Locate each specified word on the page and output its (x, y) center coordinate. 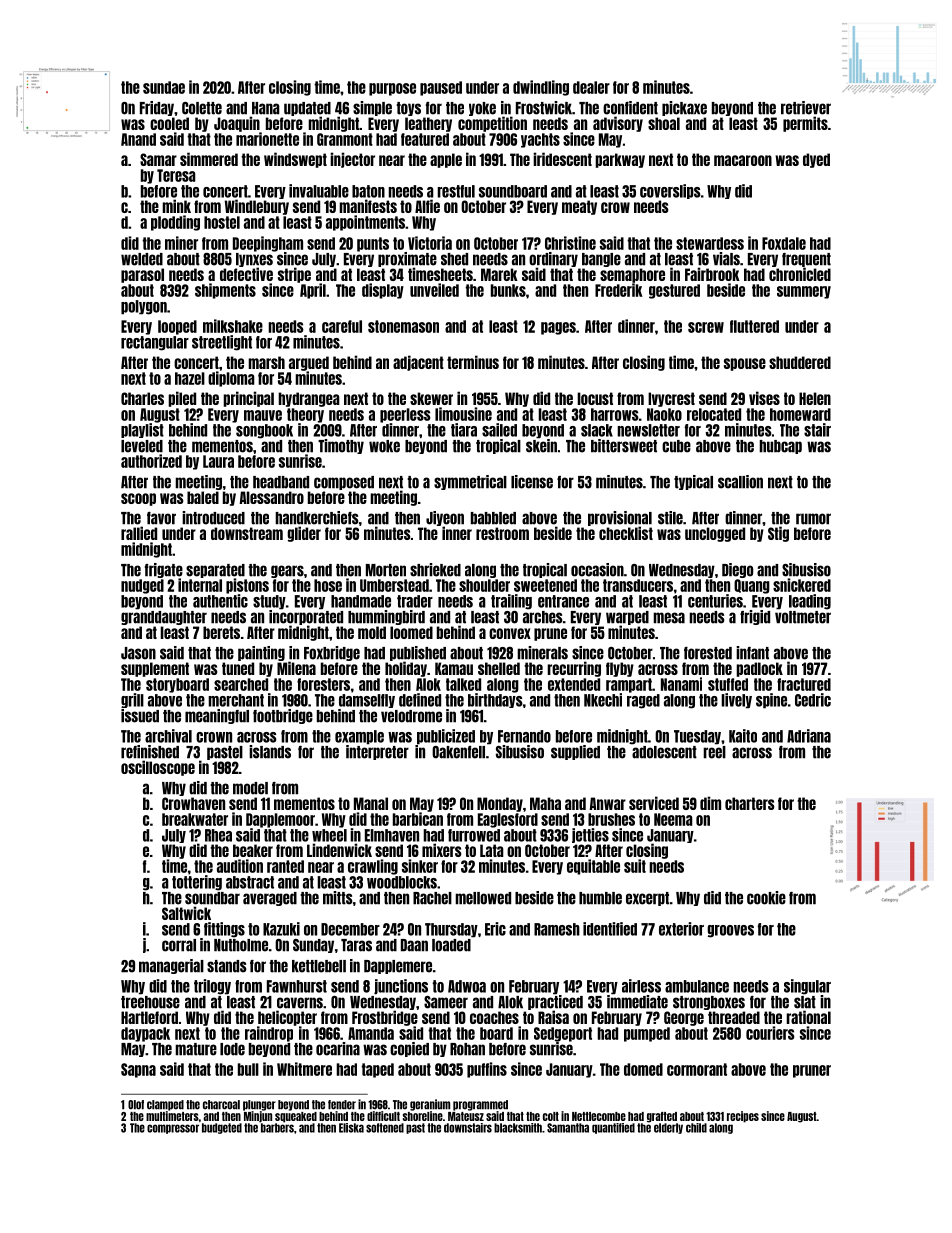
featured (425, 139)
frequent (806, 260)
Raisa (553, 1017)
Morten (386, 570)
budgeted (222, 1128)
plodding (175, 223)
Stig (778, 534)
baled (203, 497)
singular (807, 987)
